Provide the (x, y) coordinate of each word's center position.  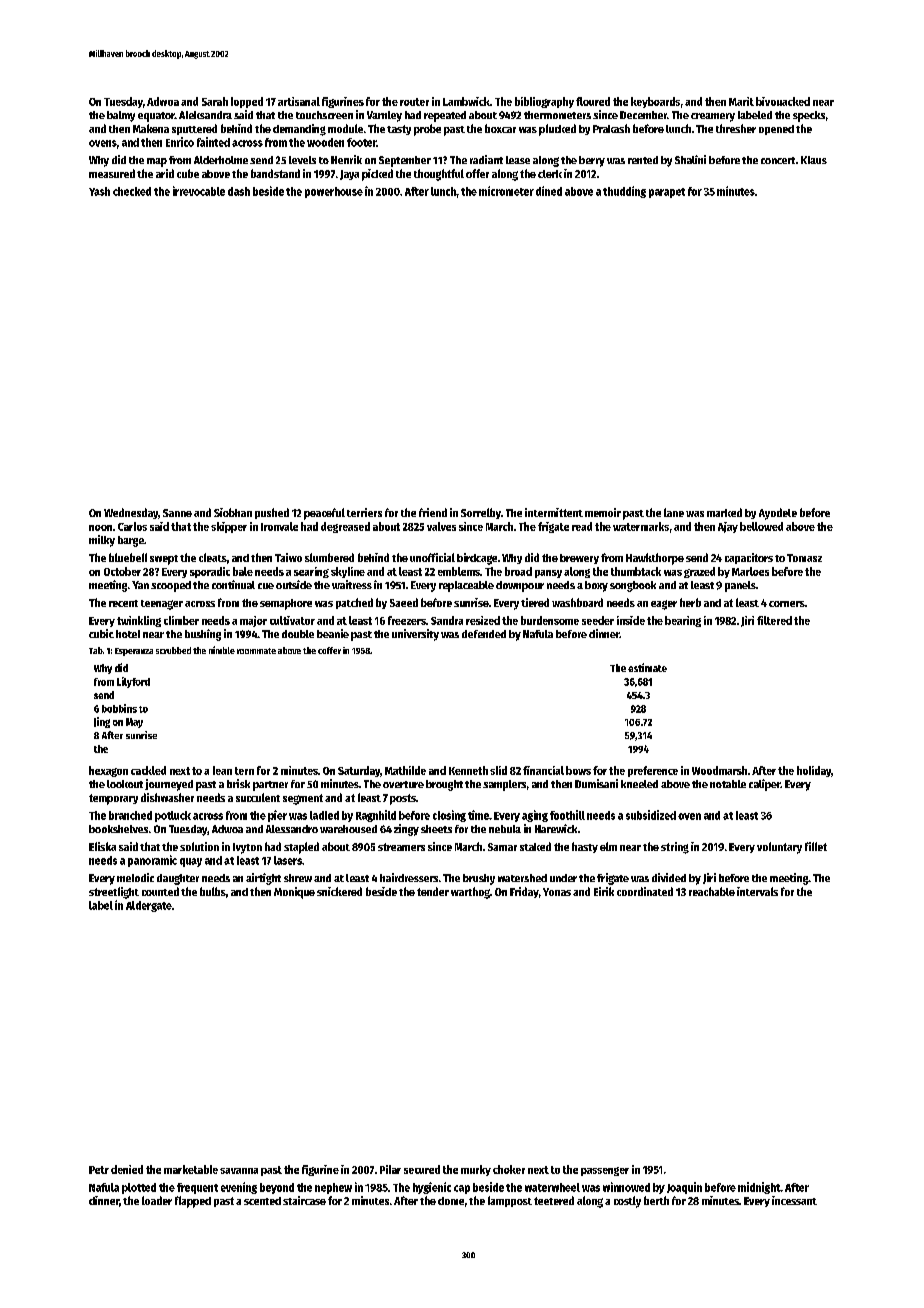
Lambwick (466, 101)
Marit (741, 101)
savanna (239, 1171)
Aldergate (149, 906)
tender (433, 891)
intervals (757, 891)
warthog (470, 893)
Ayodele (778, 514)
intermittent (554, 512)
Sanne (177, 513)
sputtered (194, 129)
